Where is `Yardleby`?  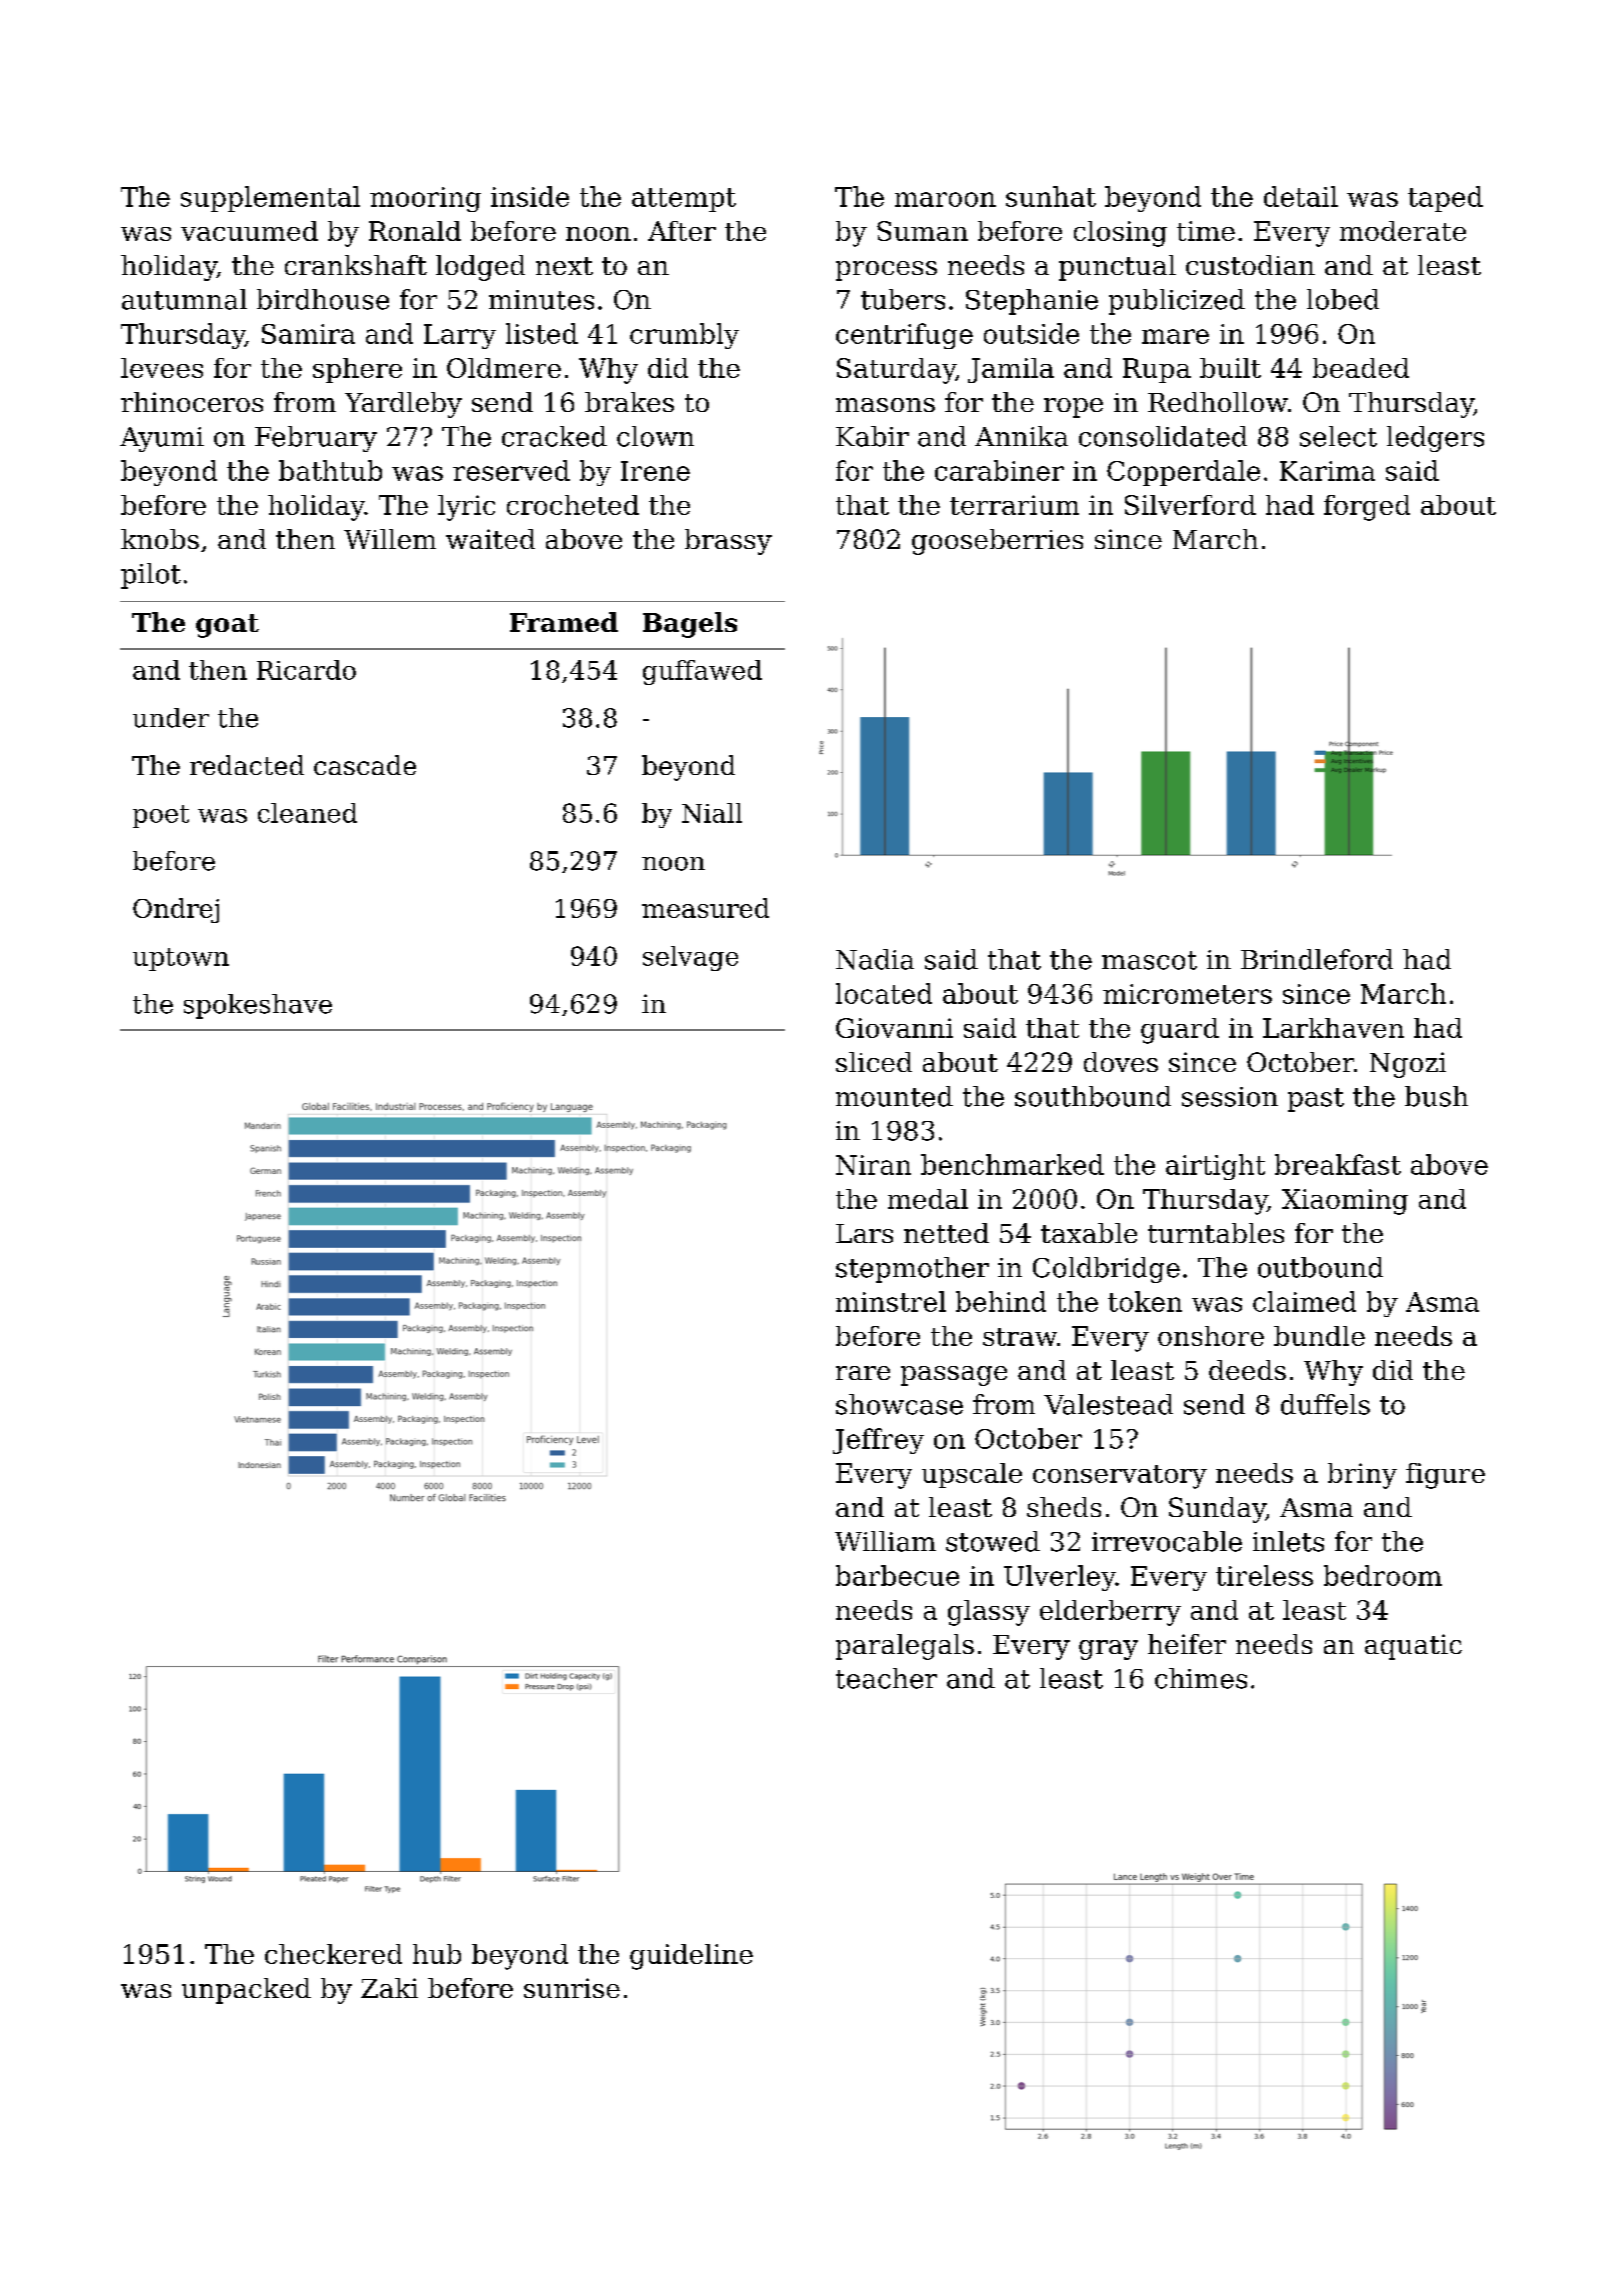 Yardleby is located at coordinates (403, 405).
